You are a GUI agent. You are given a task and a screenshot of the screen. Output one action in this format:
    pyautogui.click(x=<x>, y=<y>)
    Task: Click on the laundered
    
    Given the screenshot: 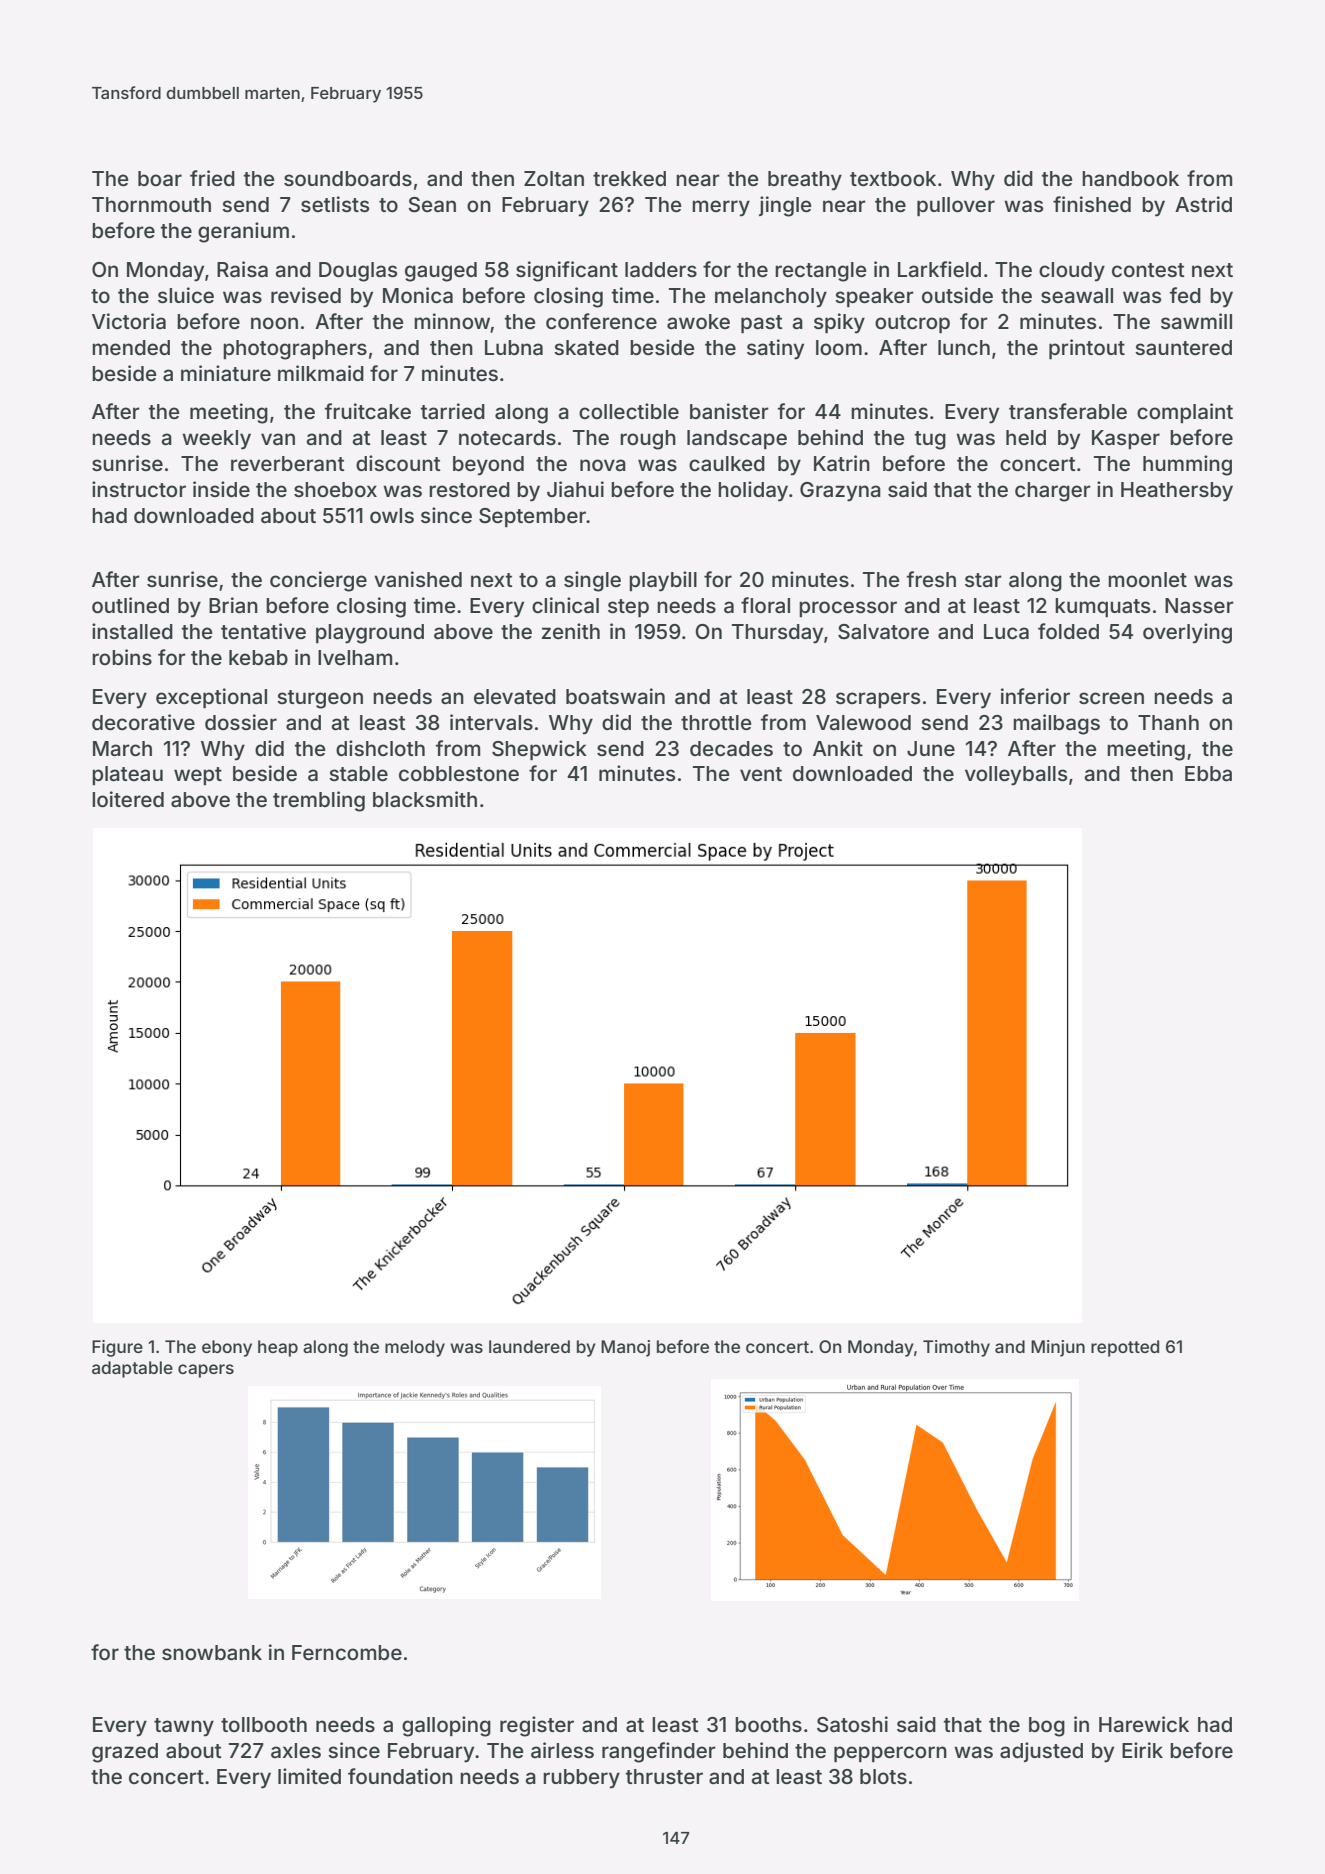 What is the action you would take?
    pyautogui.click(x=529, y=1346)
